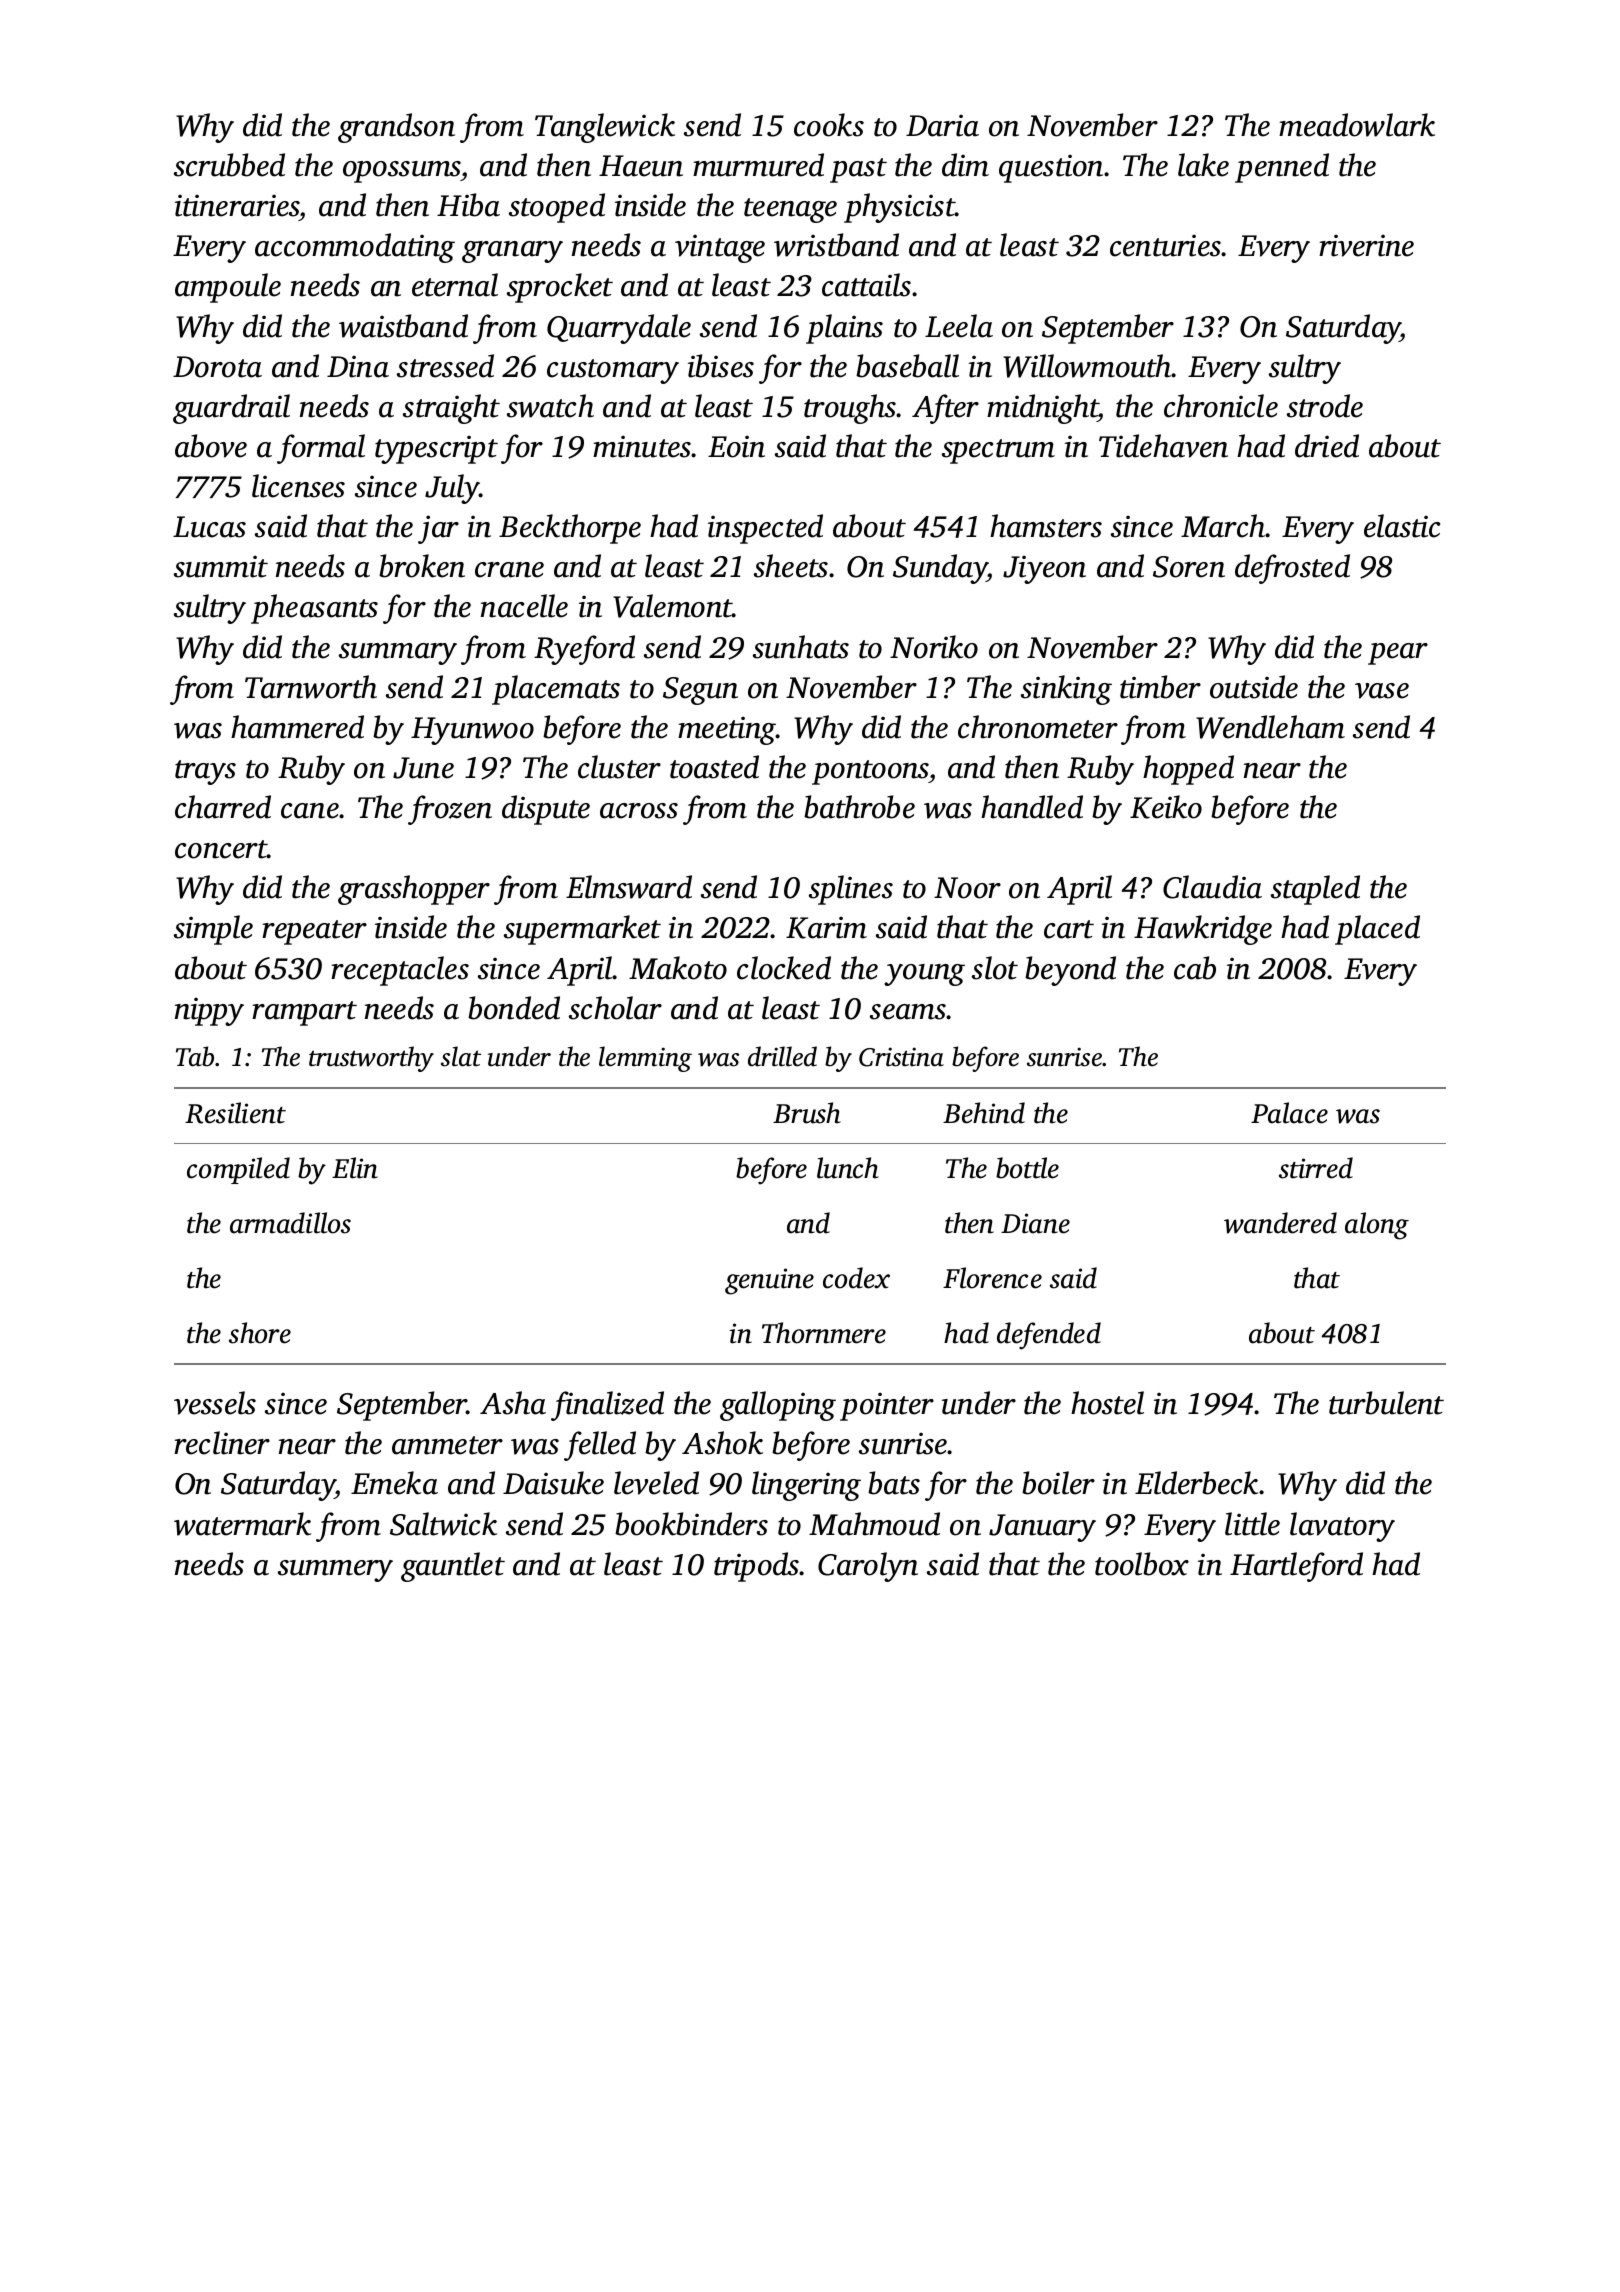 Image resolution: width=1620 pixels, height=2292 pixels. Describe the element at coordinates (619, 329) in the screenshot. I see `Quarrydale` at that location.
